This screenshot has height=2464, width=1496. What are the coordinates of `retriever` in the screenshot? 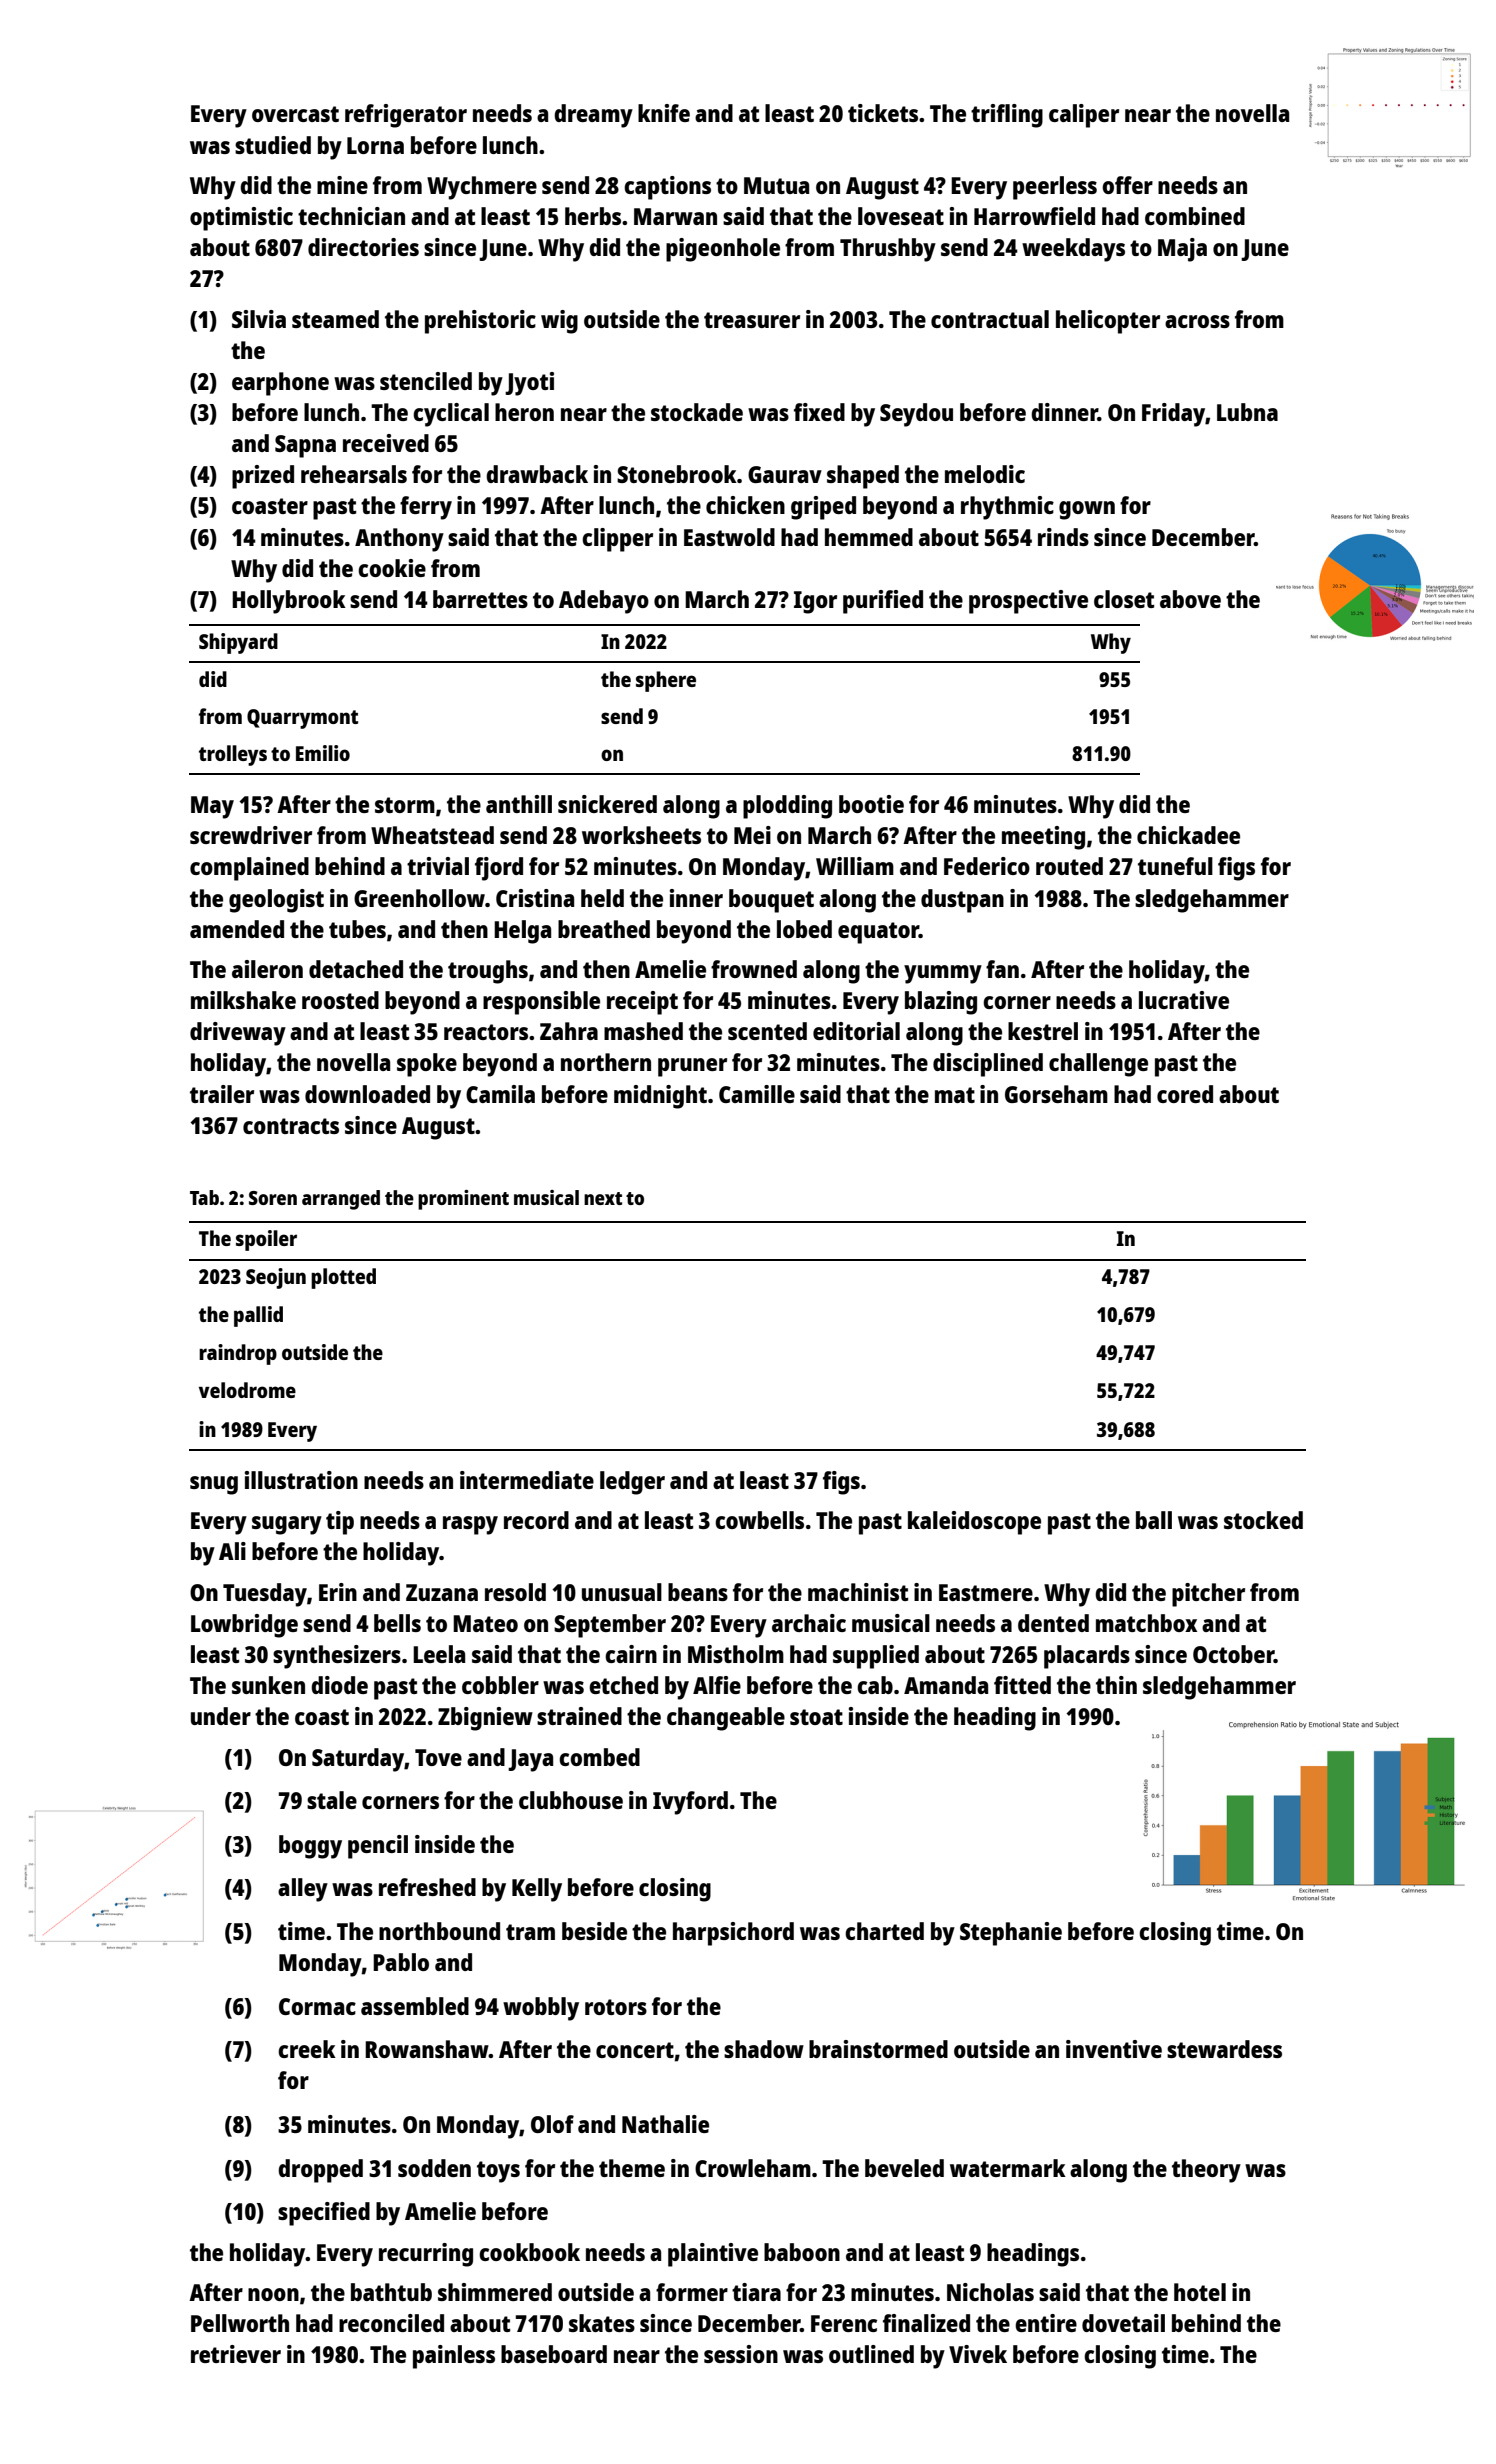 It's located at (236, 2354).
